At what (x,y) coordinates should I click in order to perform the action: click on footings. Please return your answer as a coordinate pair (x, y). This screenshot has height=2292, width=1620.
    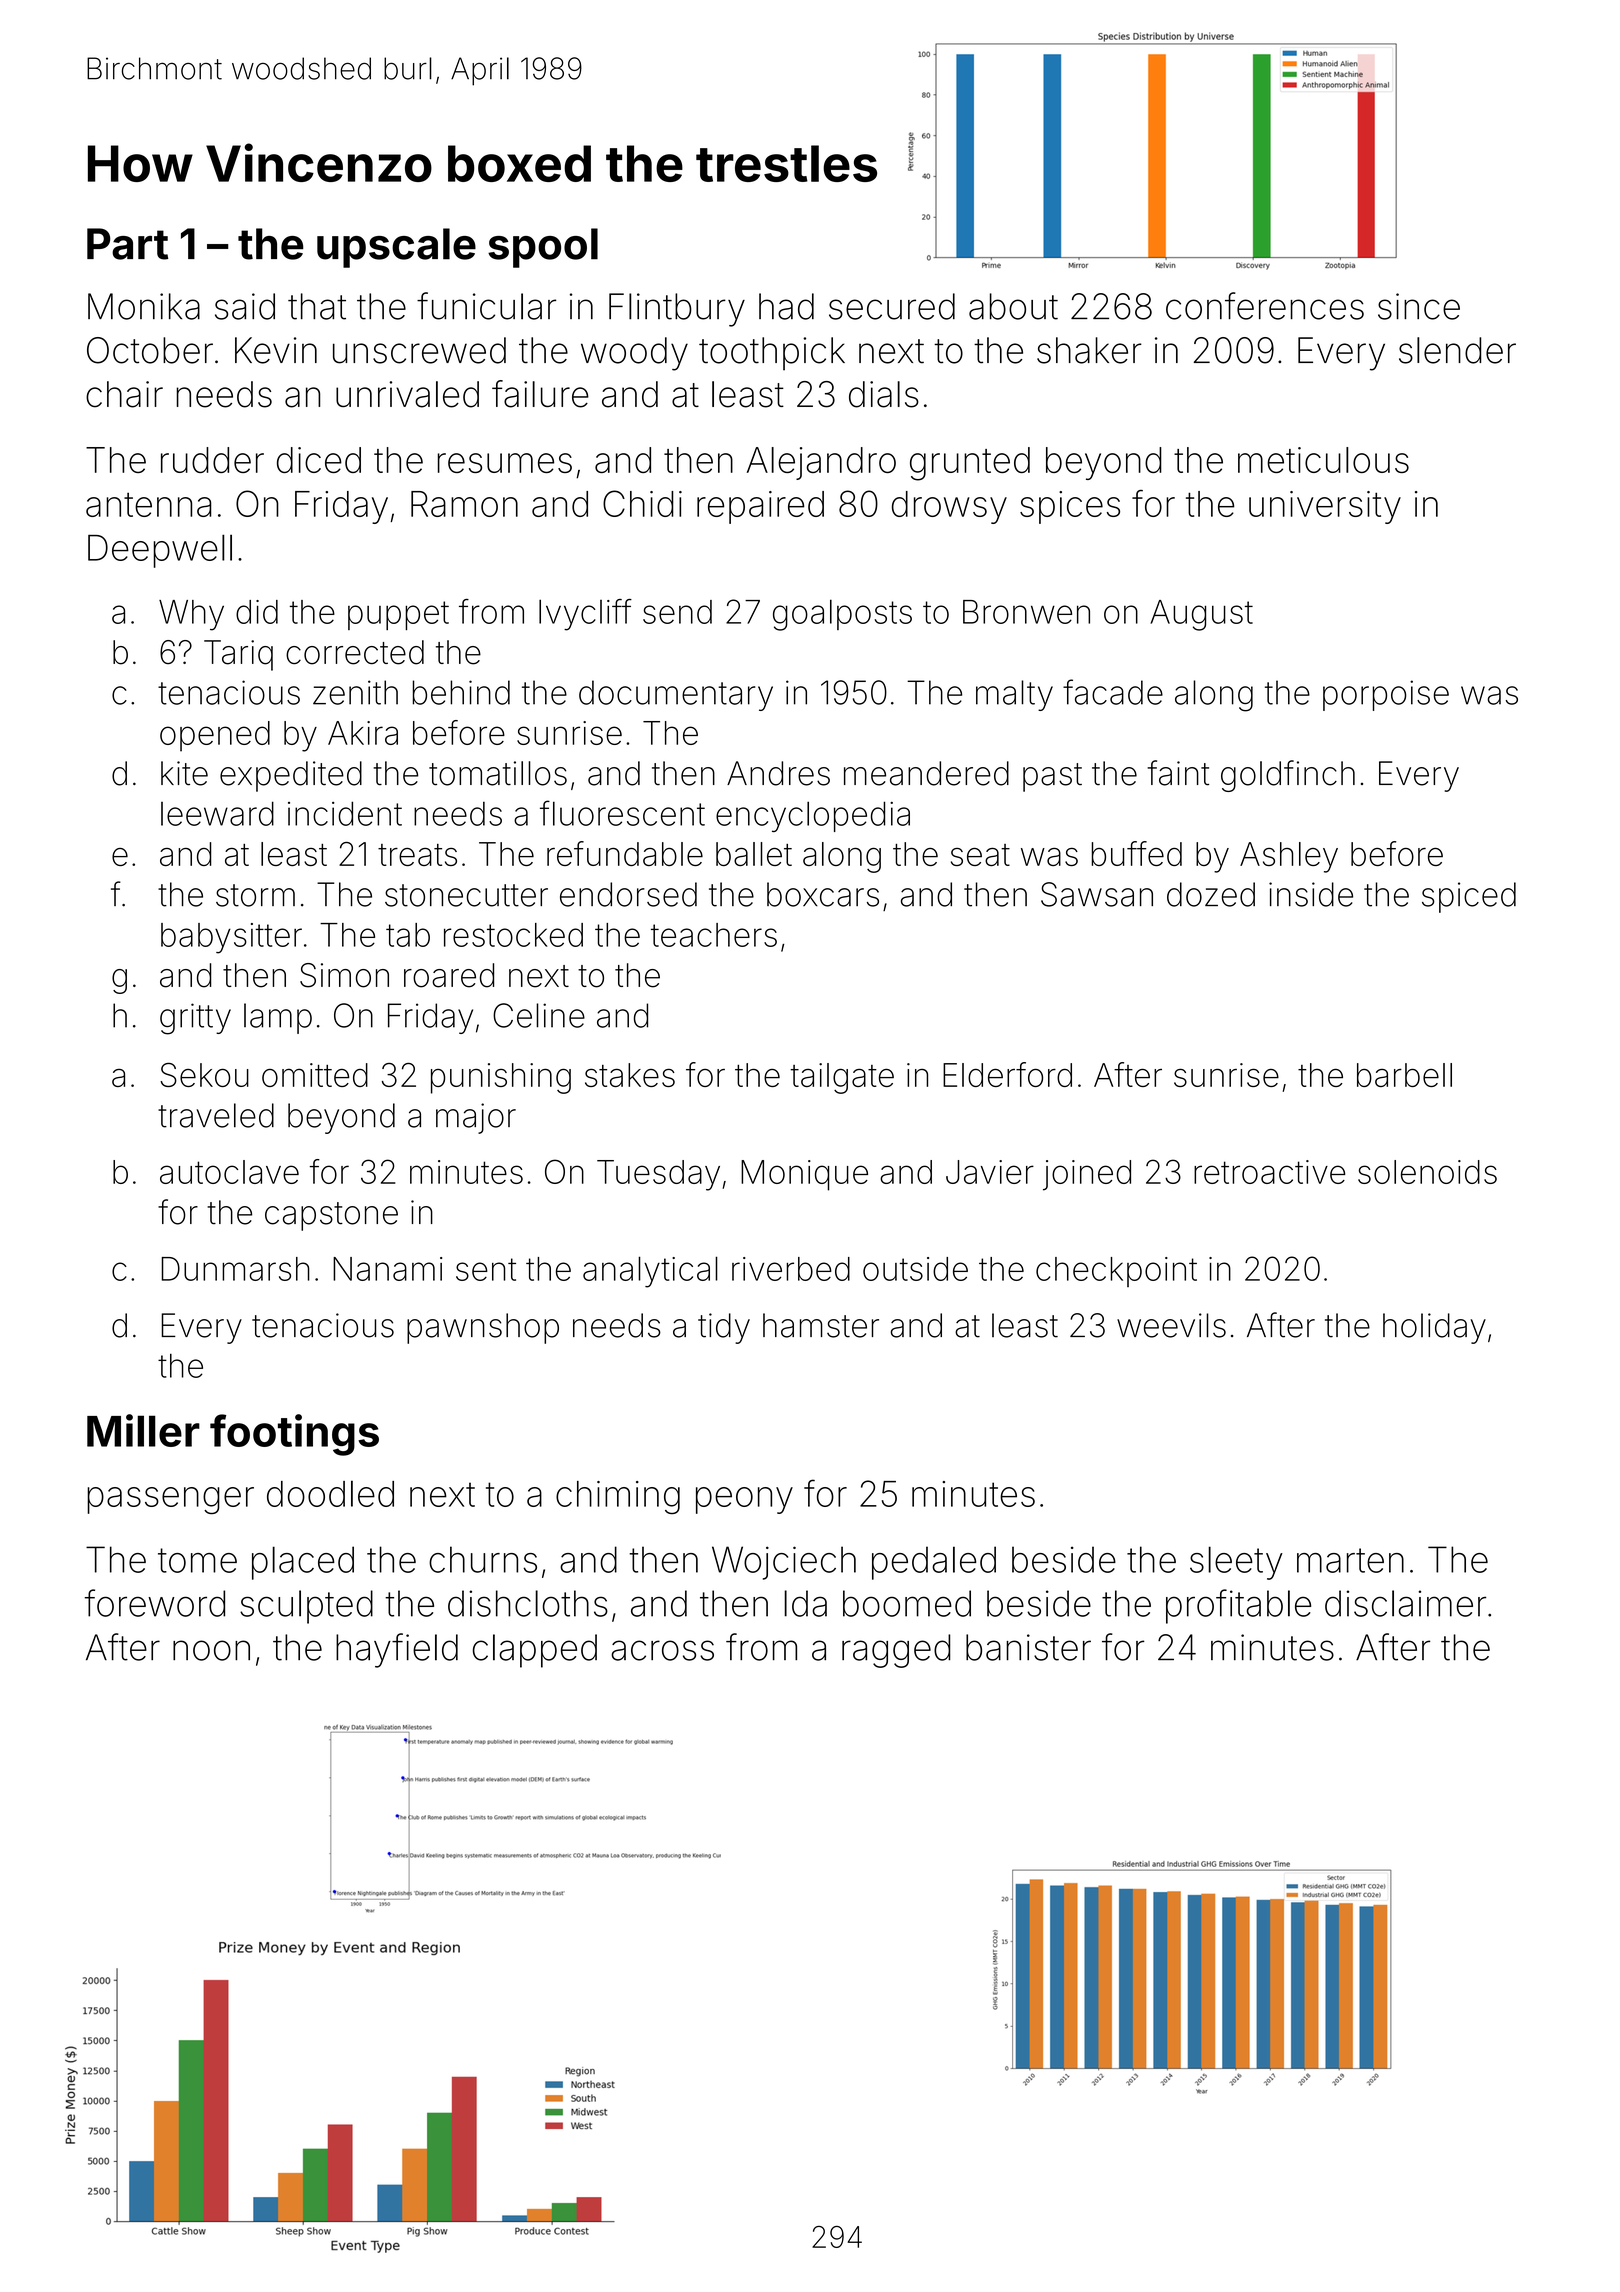
    Looking at the image, I should click on (294, 1435).
